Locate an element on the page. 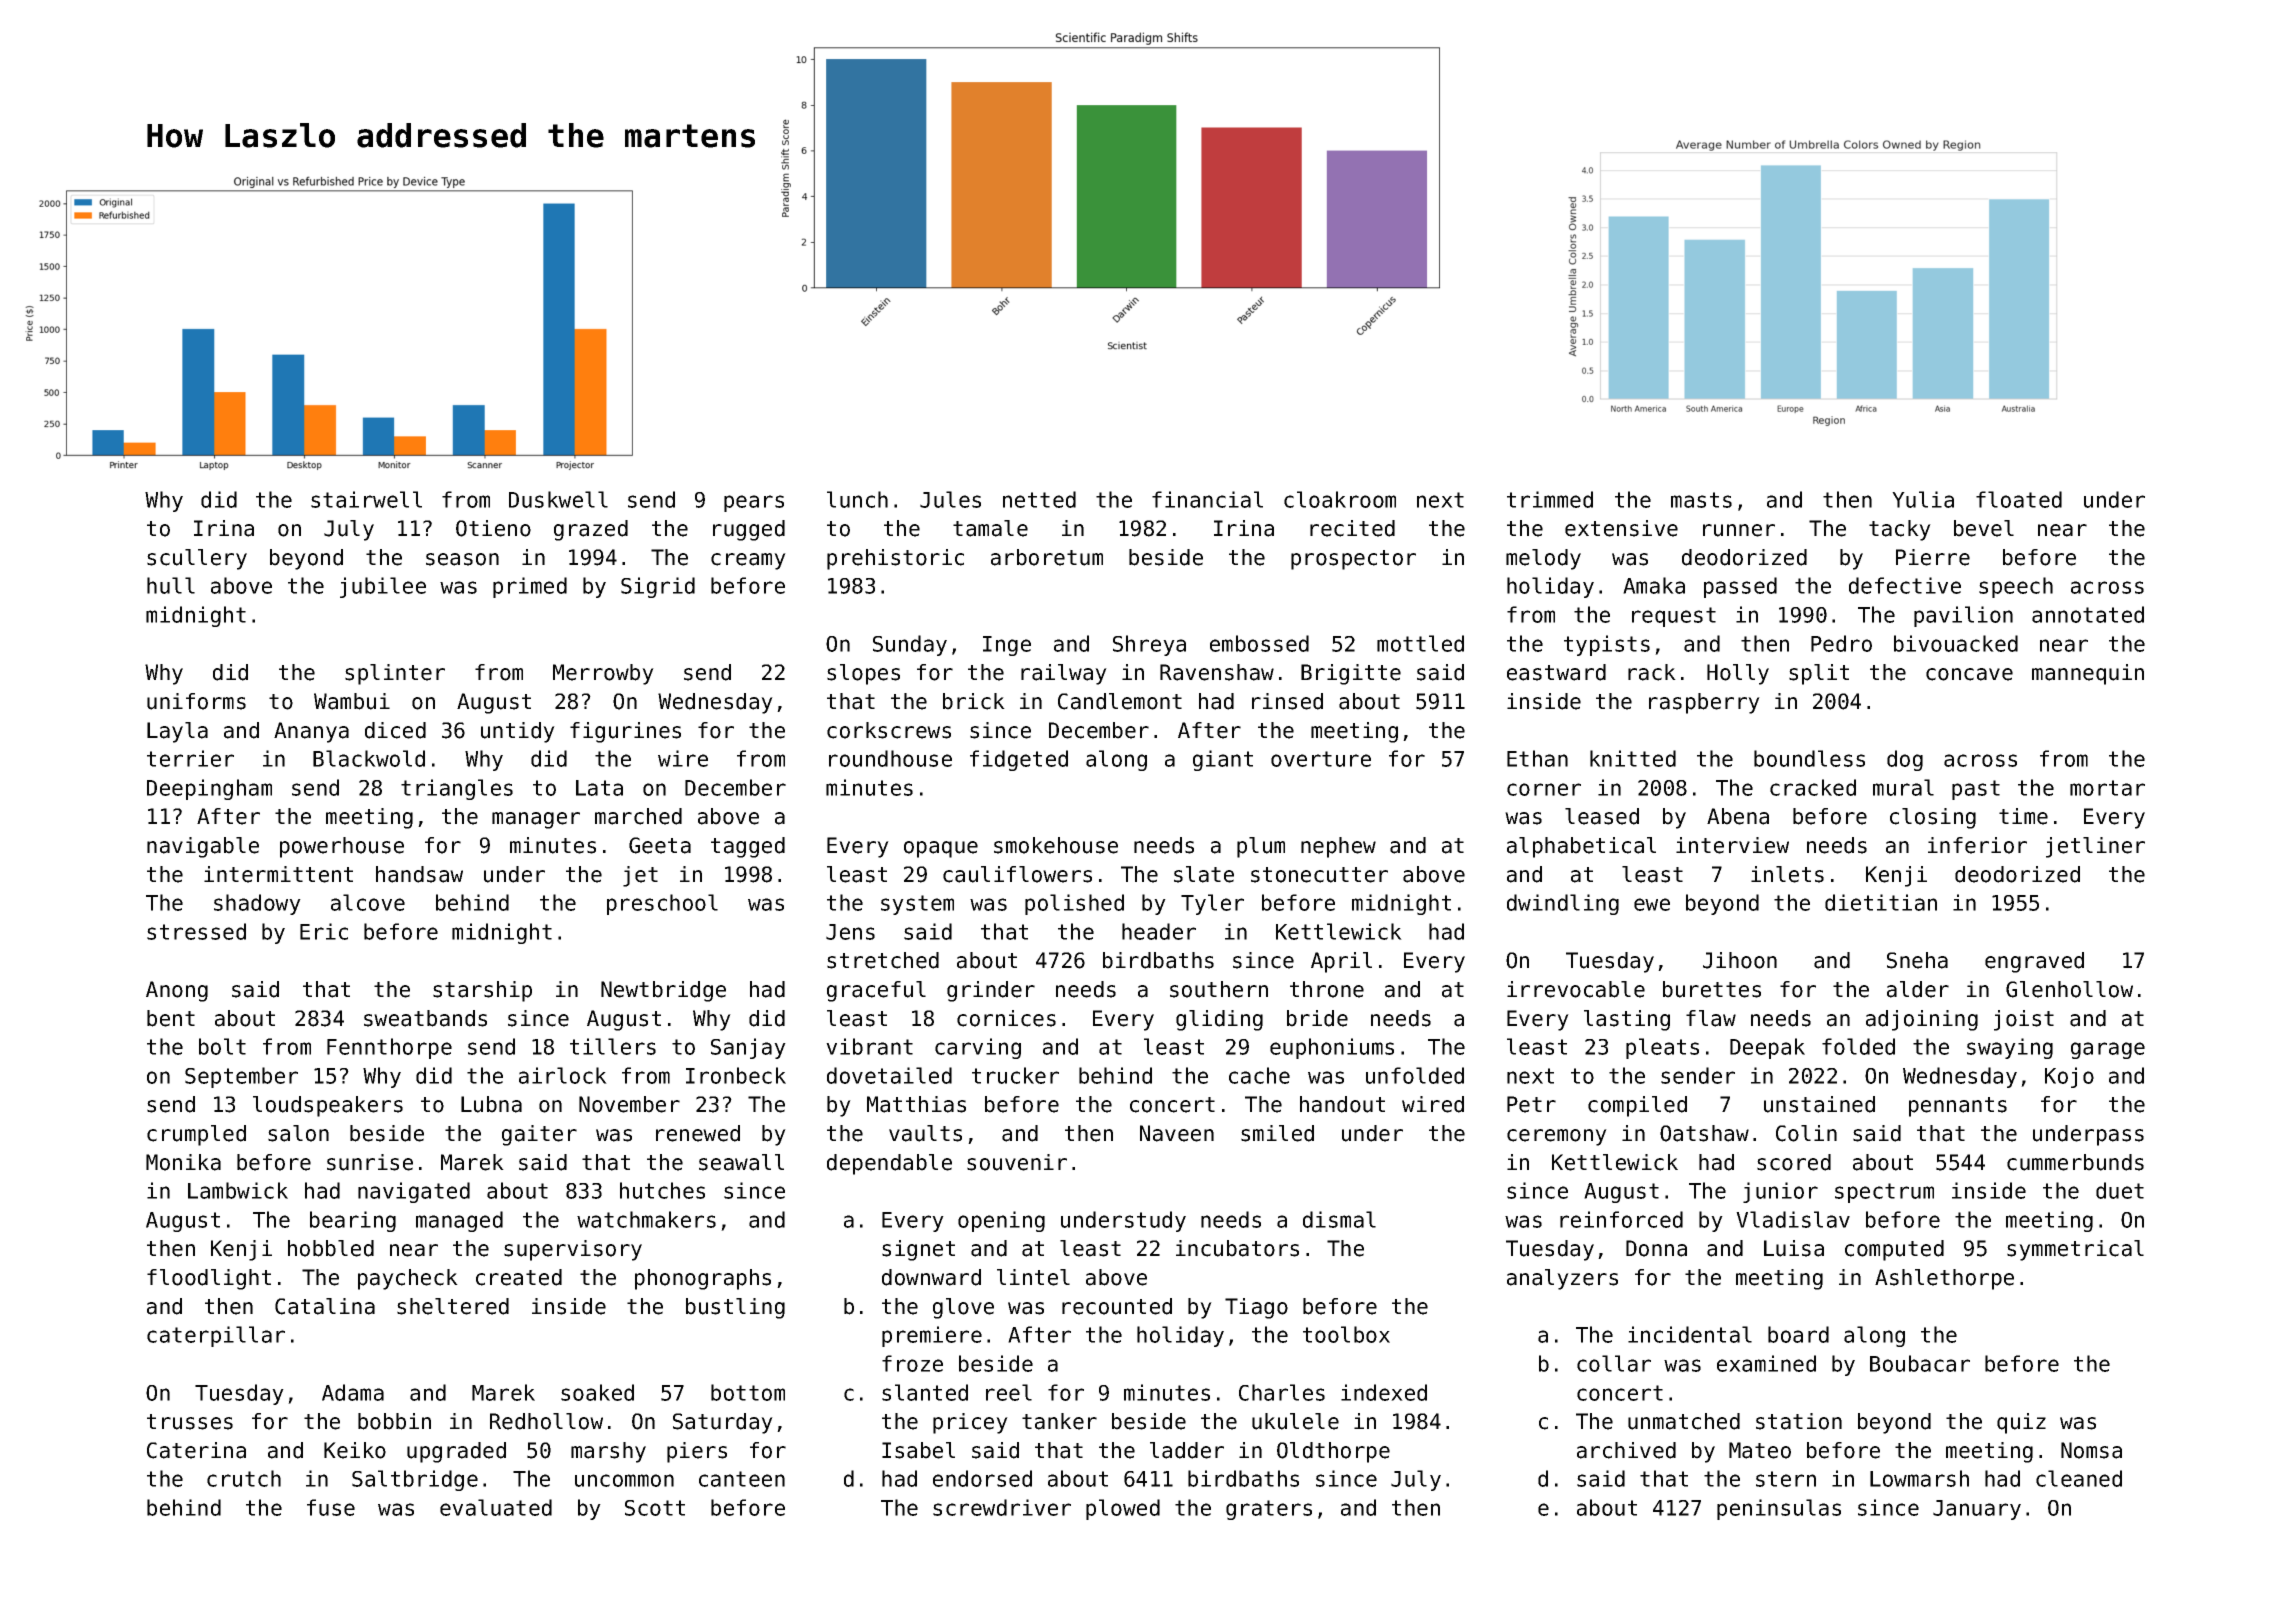  fidgeted is located at coordinates (1019, 760).
